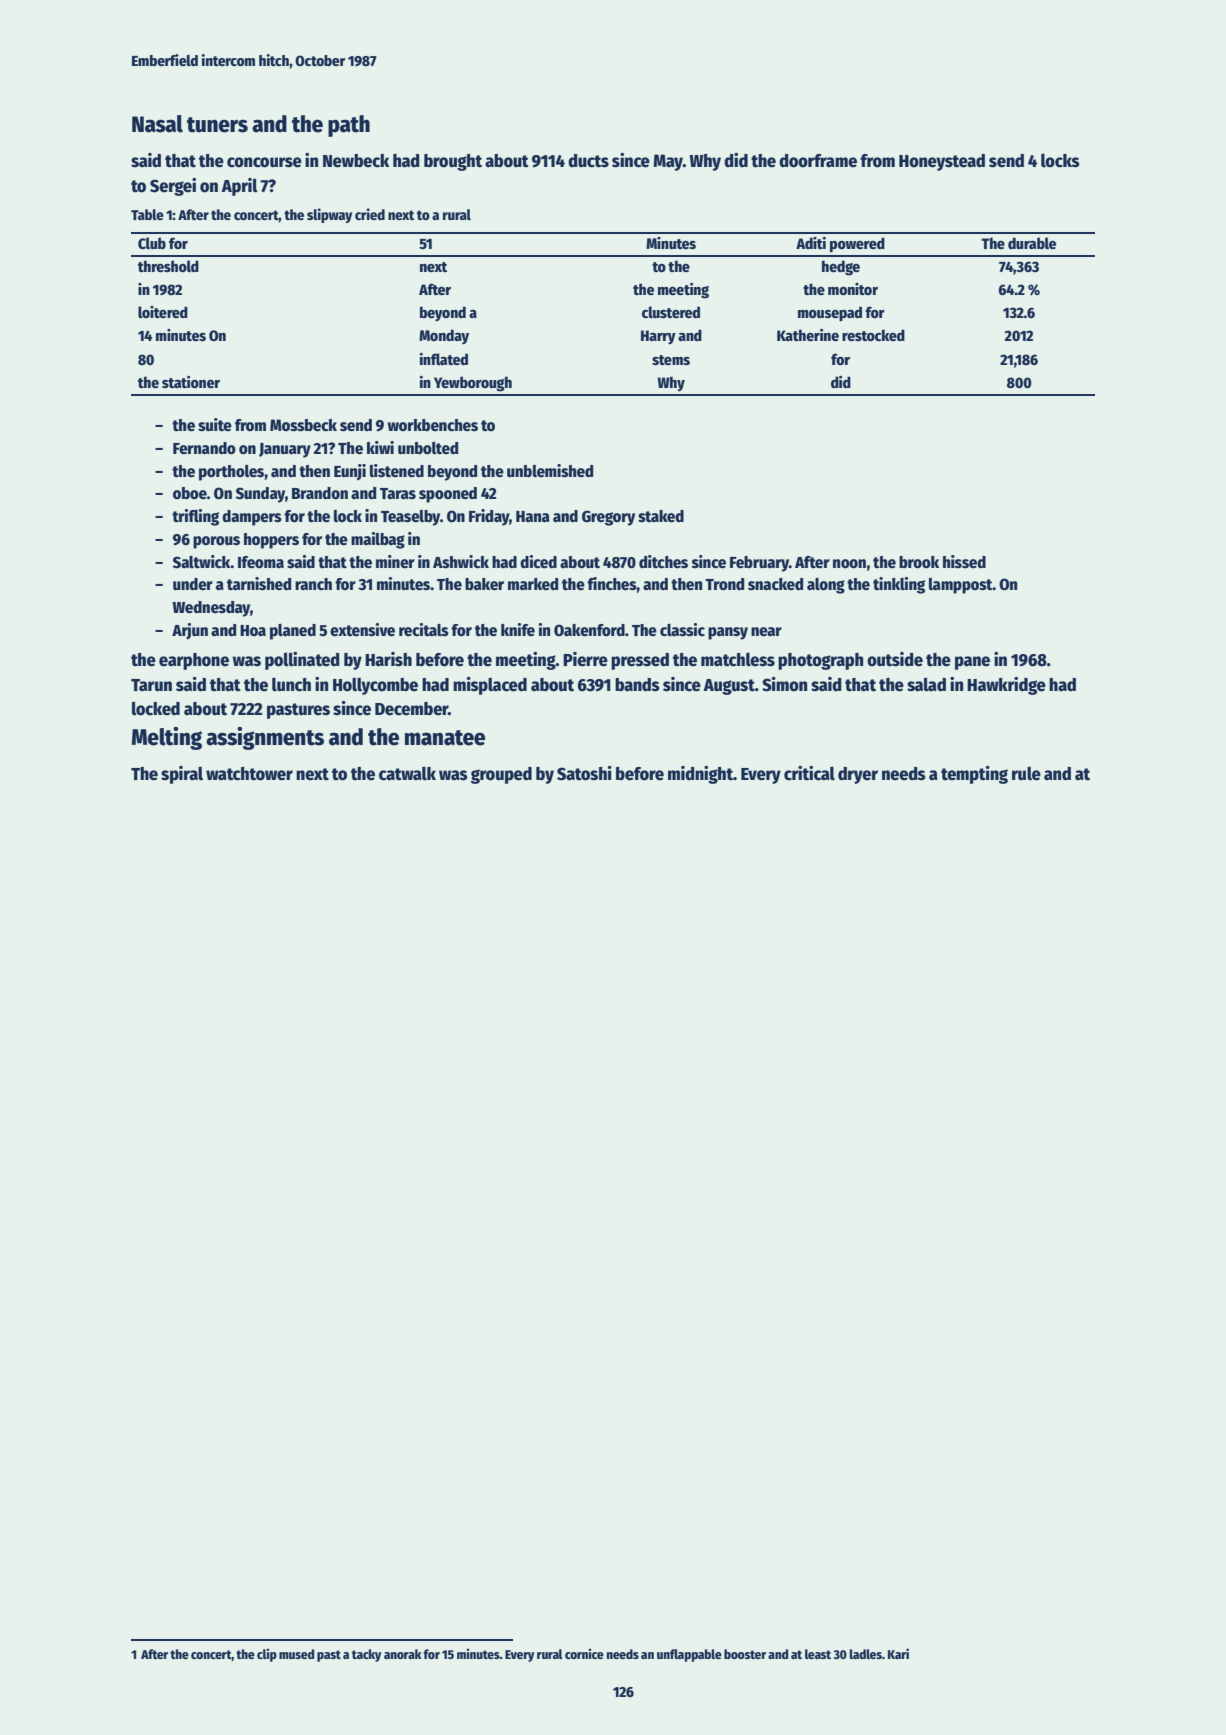  I want to click on Eunji, so click(350, 472).
